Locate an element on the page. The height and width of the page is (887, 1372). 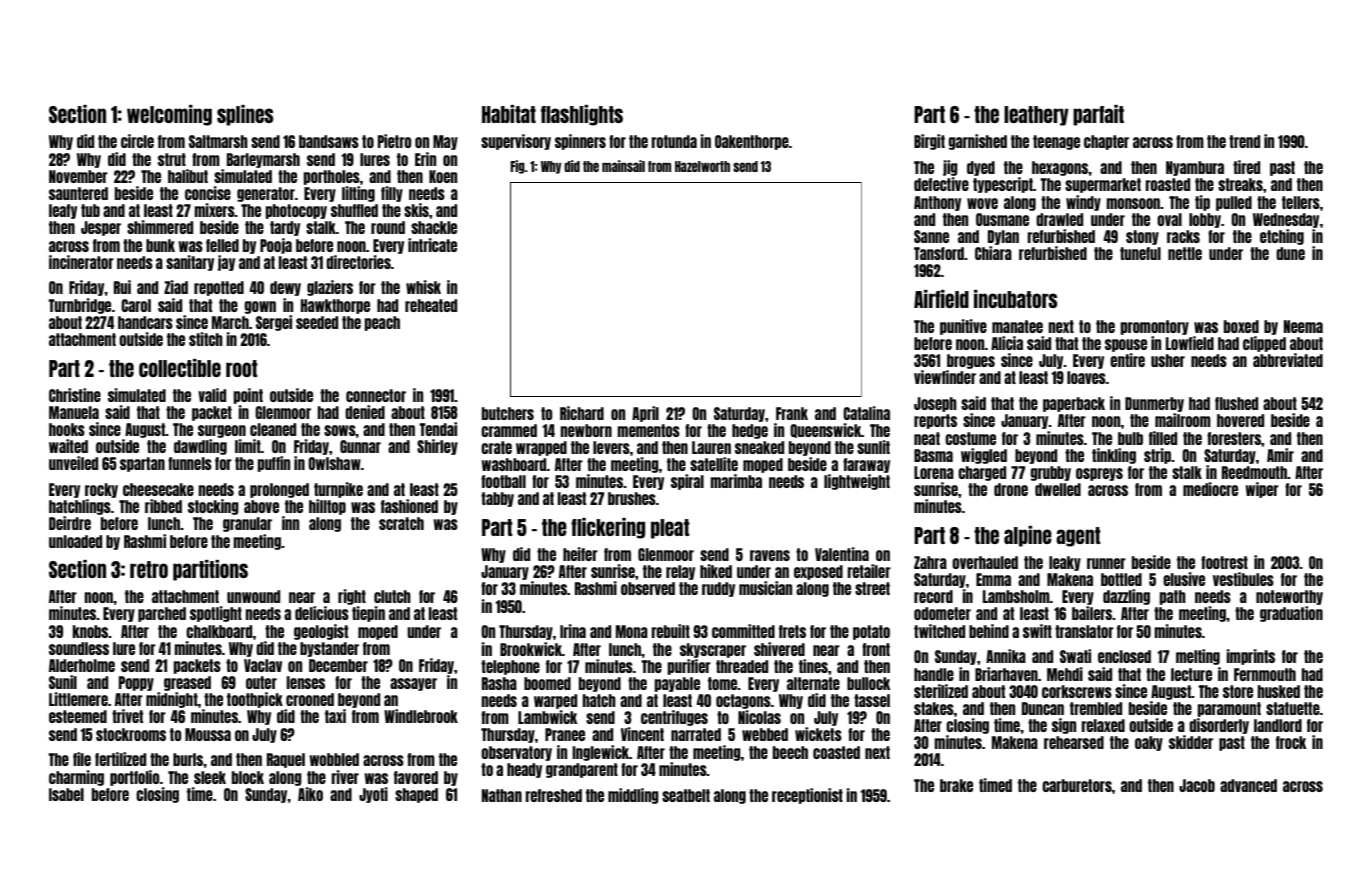
Oakenthorpe is located at coordinates (752, 142).
